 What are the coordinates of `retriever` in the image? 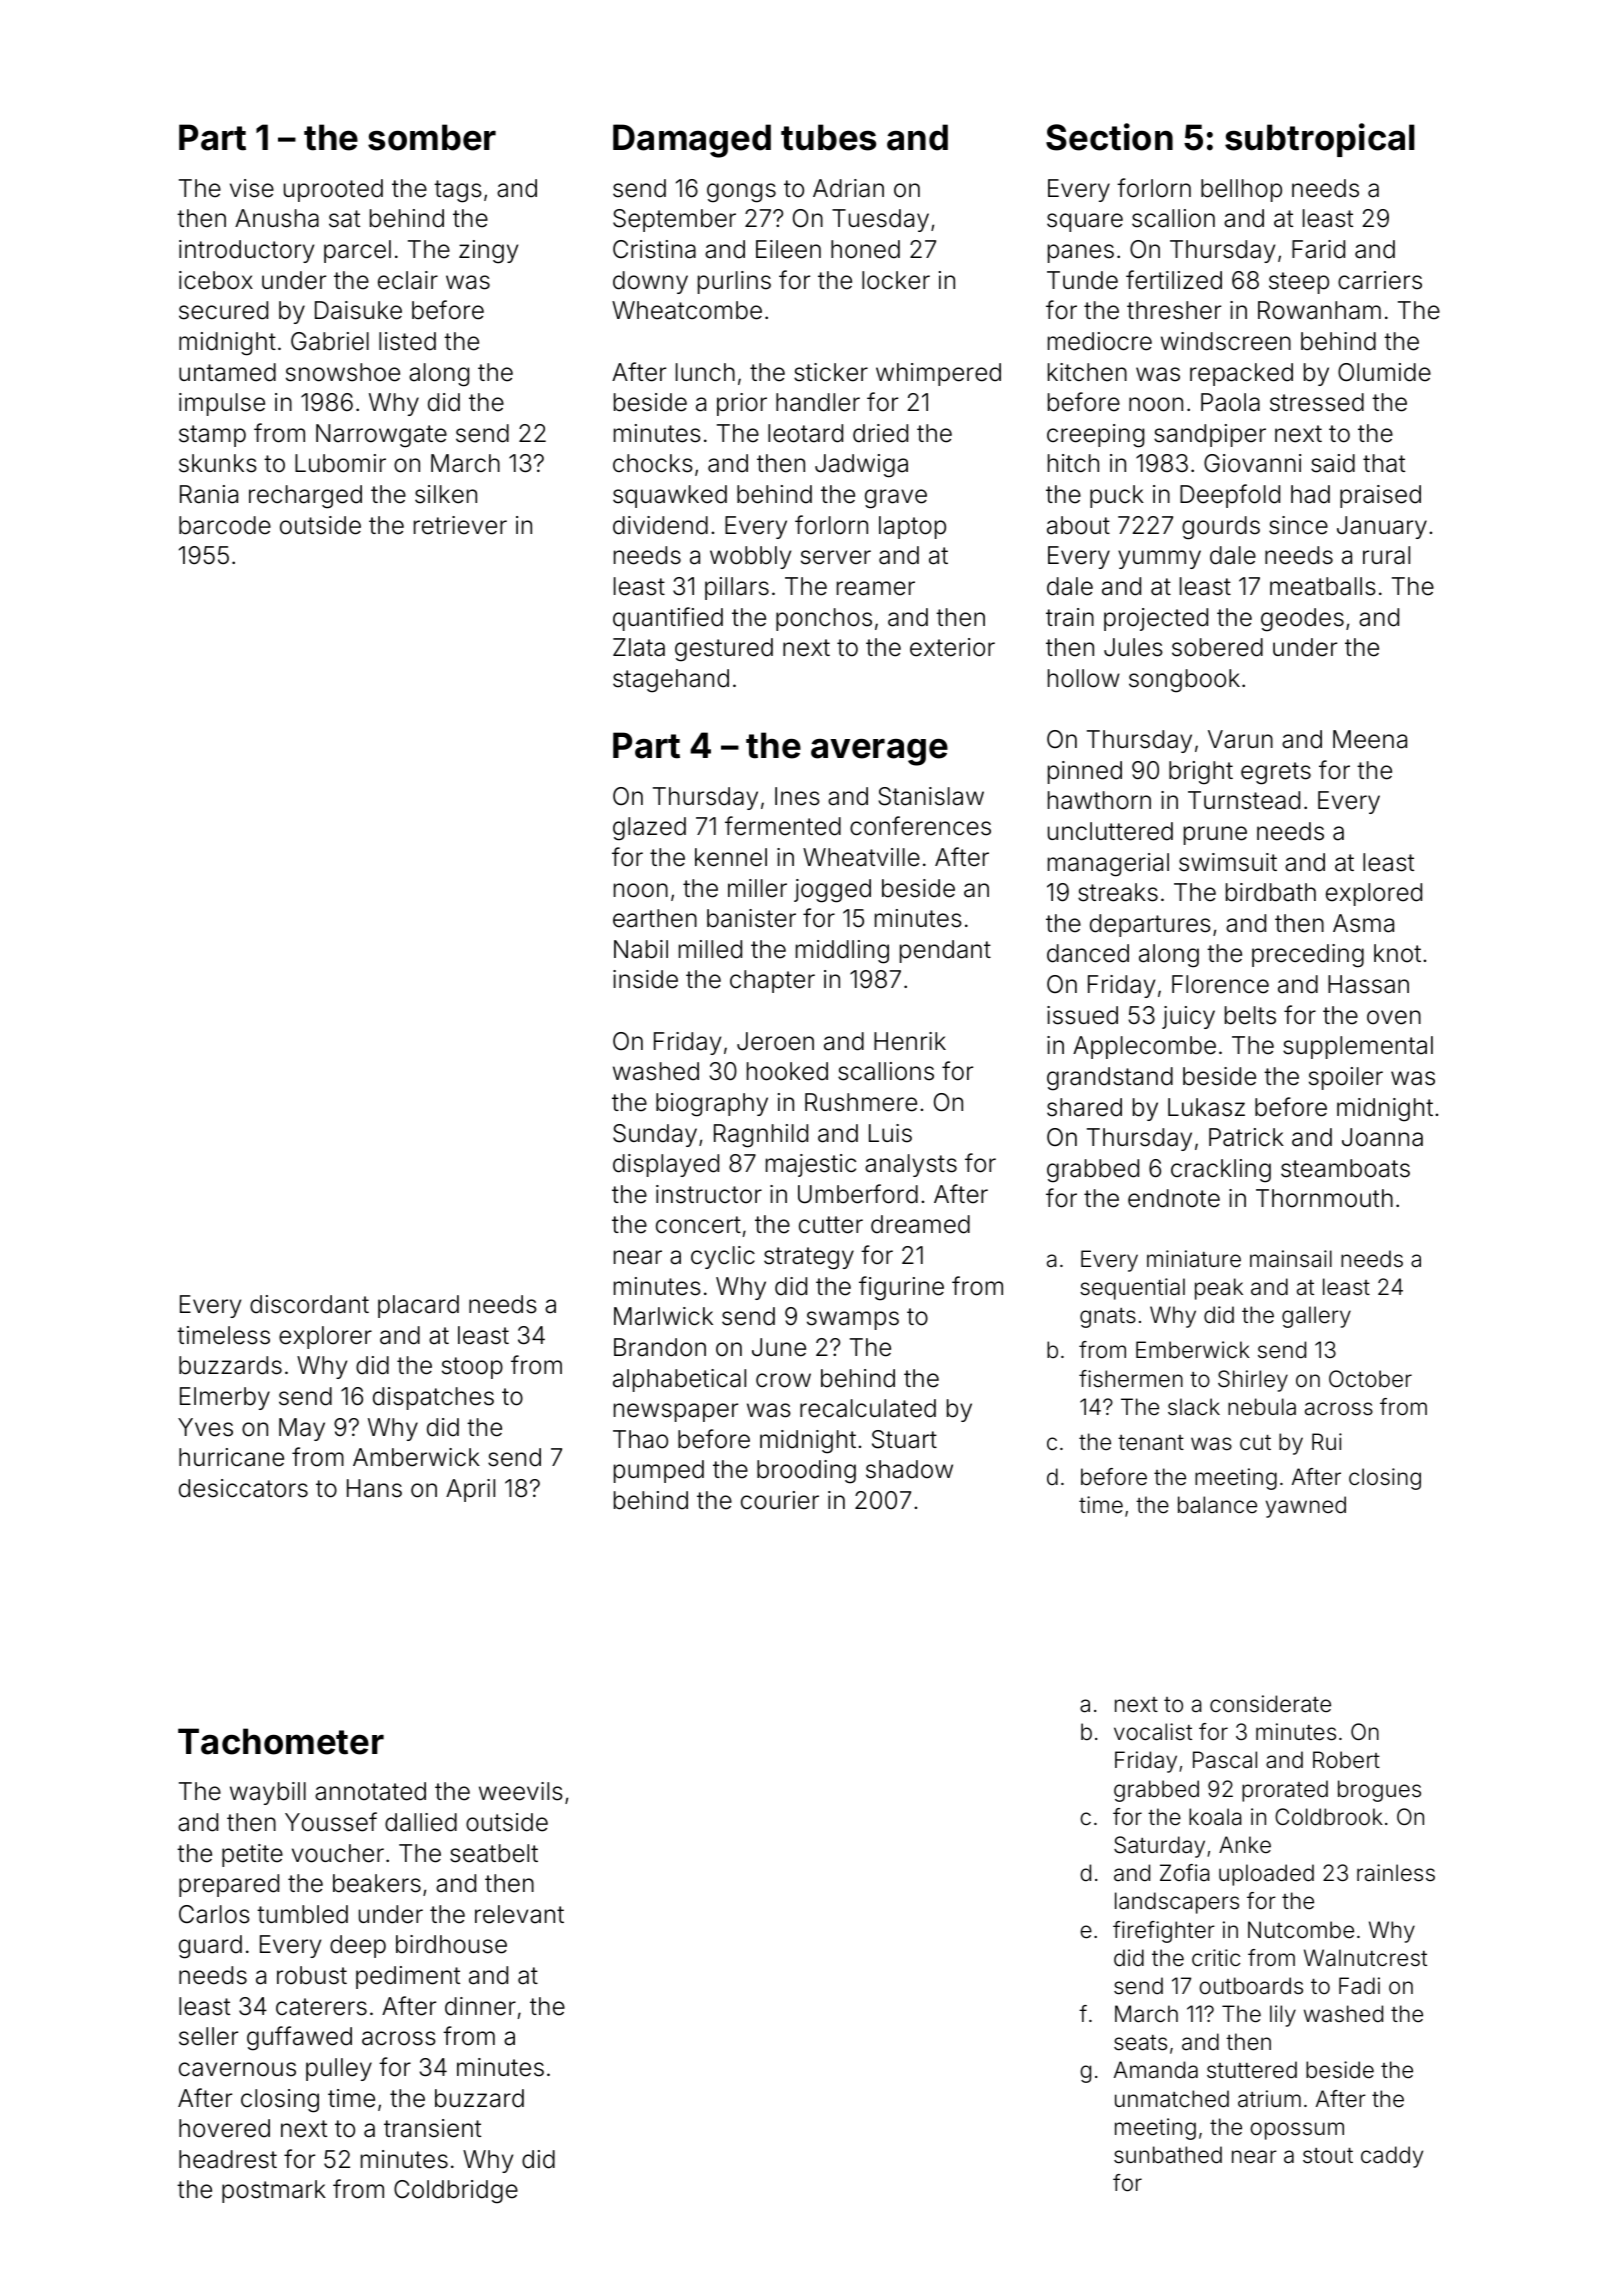 It's located at (460, 525).
